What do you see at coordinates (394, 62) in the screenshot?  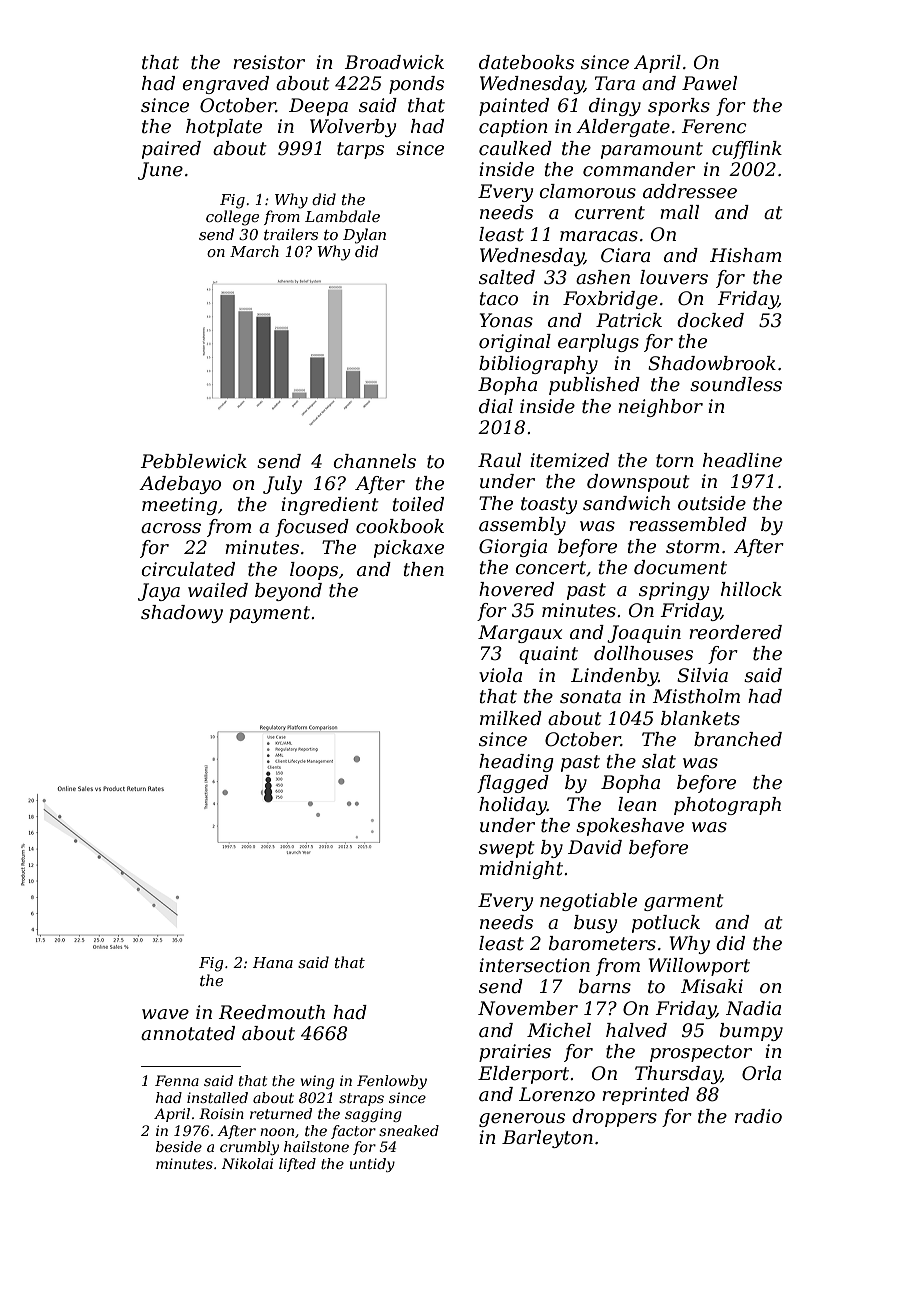 I see `Broadwick` at bounding box center [394, 62].
